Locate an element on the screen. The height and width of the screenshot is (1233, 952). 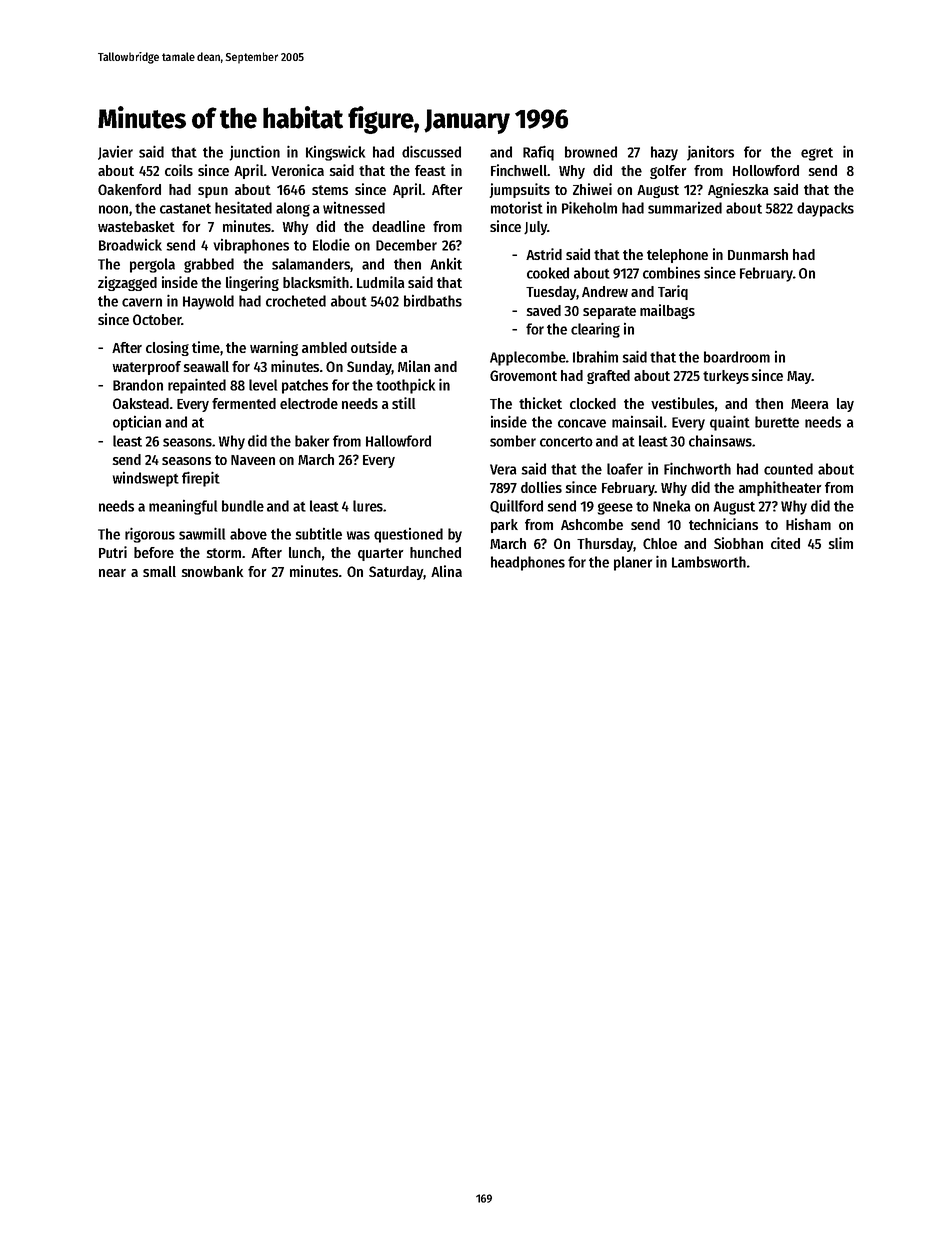
zigzagged is located at coordinates (127, 283).
